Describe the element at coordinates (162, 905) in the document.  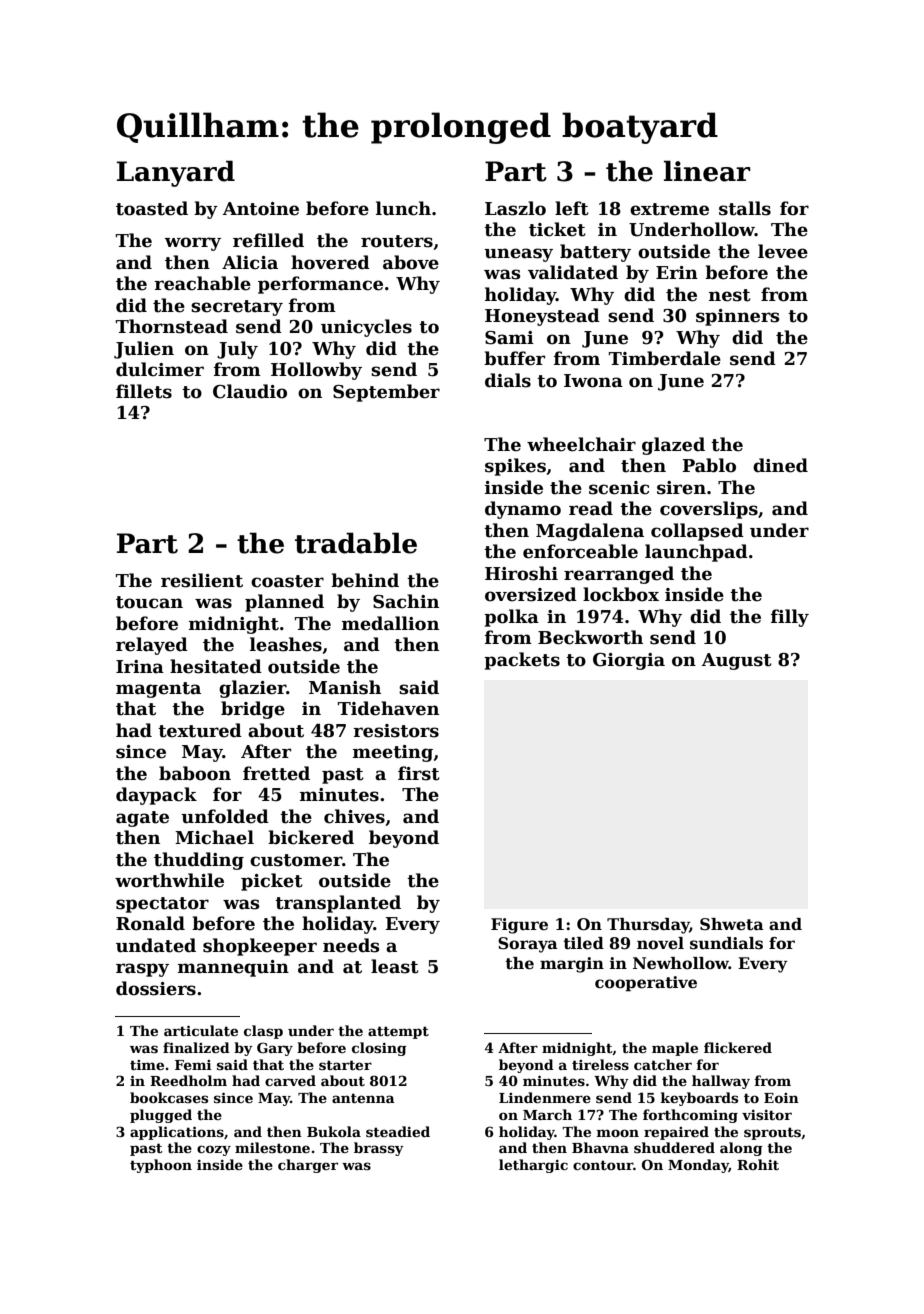
I see `spectator` at that location.
